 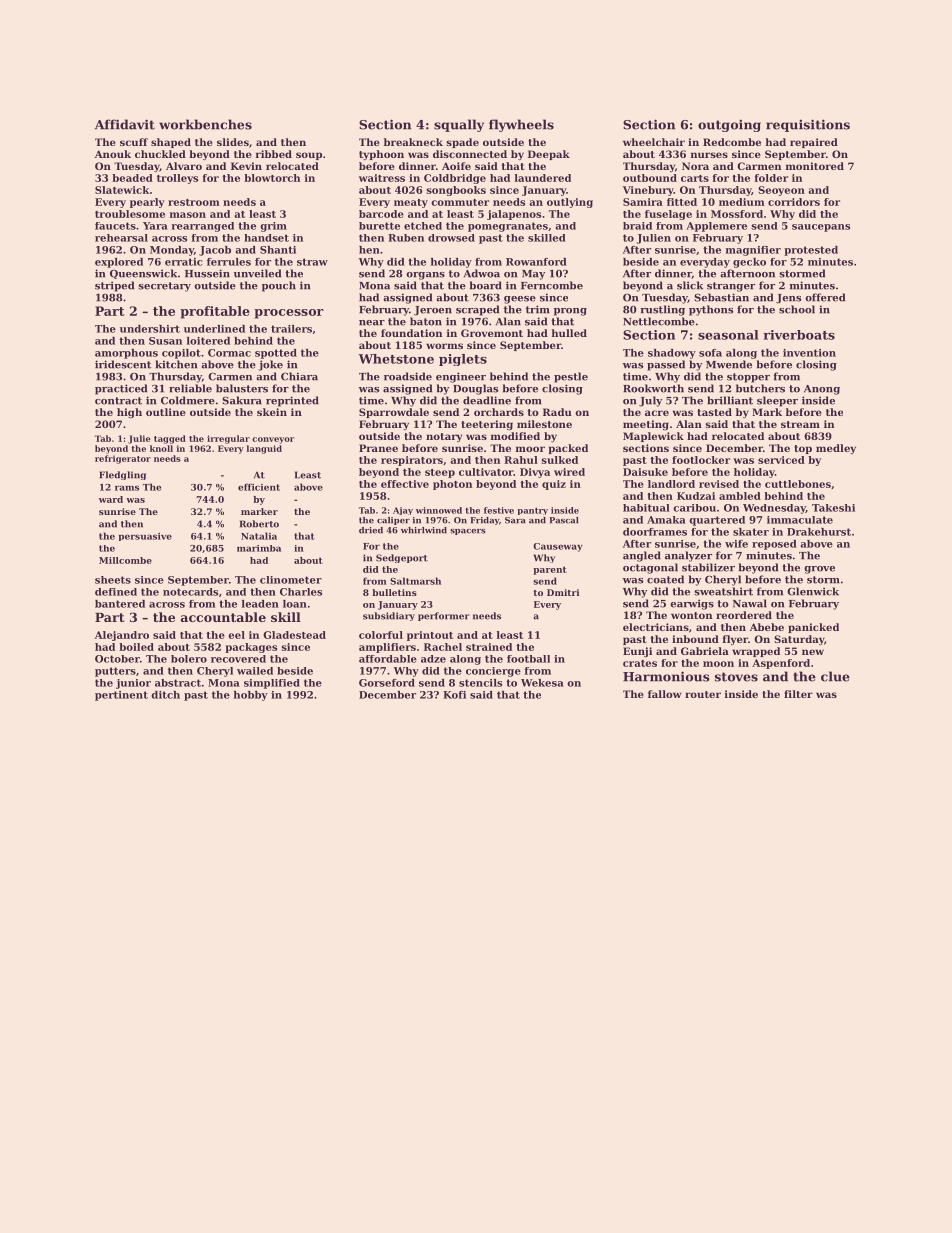 What do you see at coordinates (164, 287) in the screenshot?
I see `secretary` at bounding box center [164, 287].
